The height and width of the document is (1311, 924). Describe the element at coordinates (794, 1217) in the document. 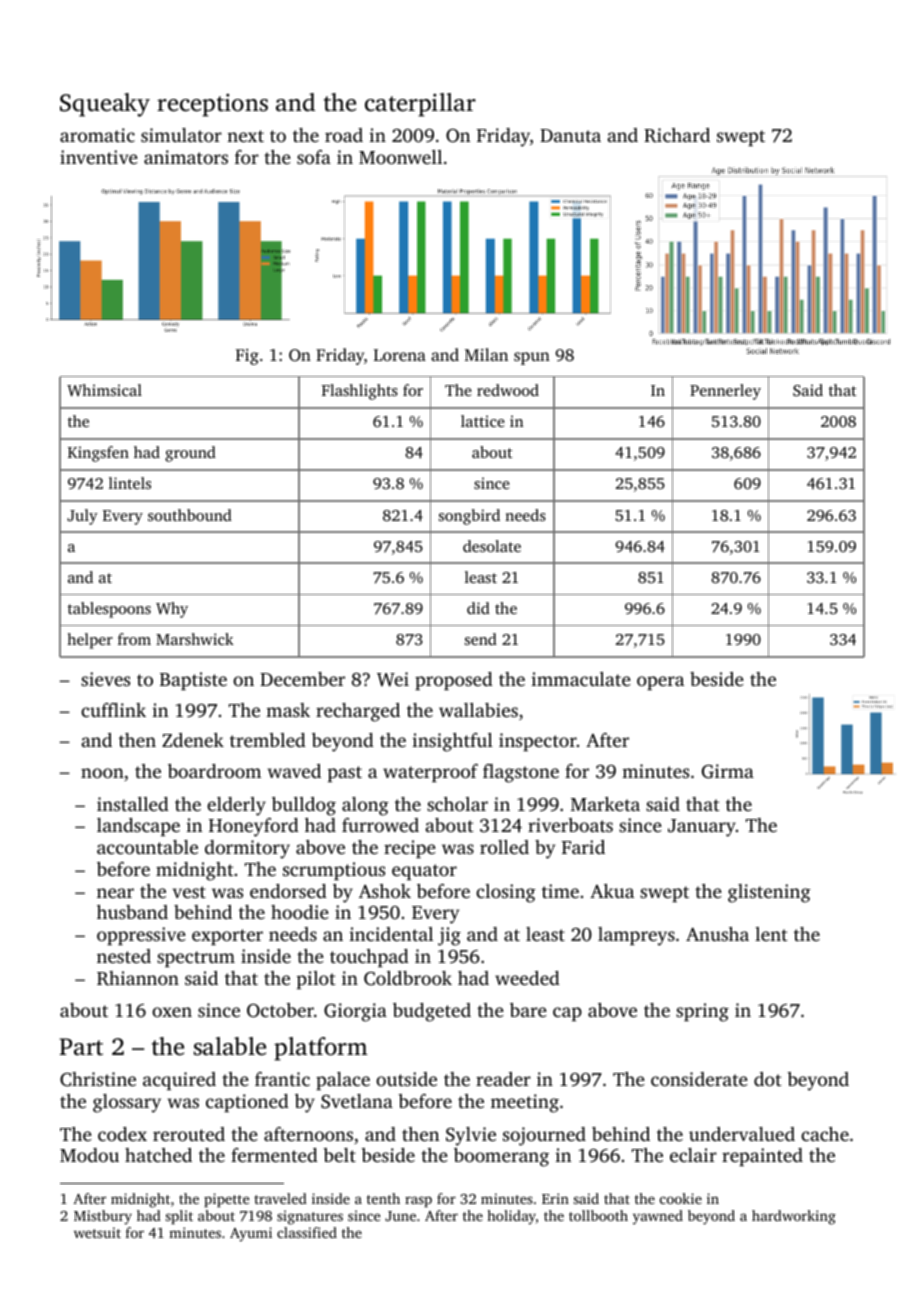

I see `hardworking` at that location.
